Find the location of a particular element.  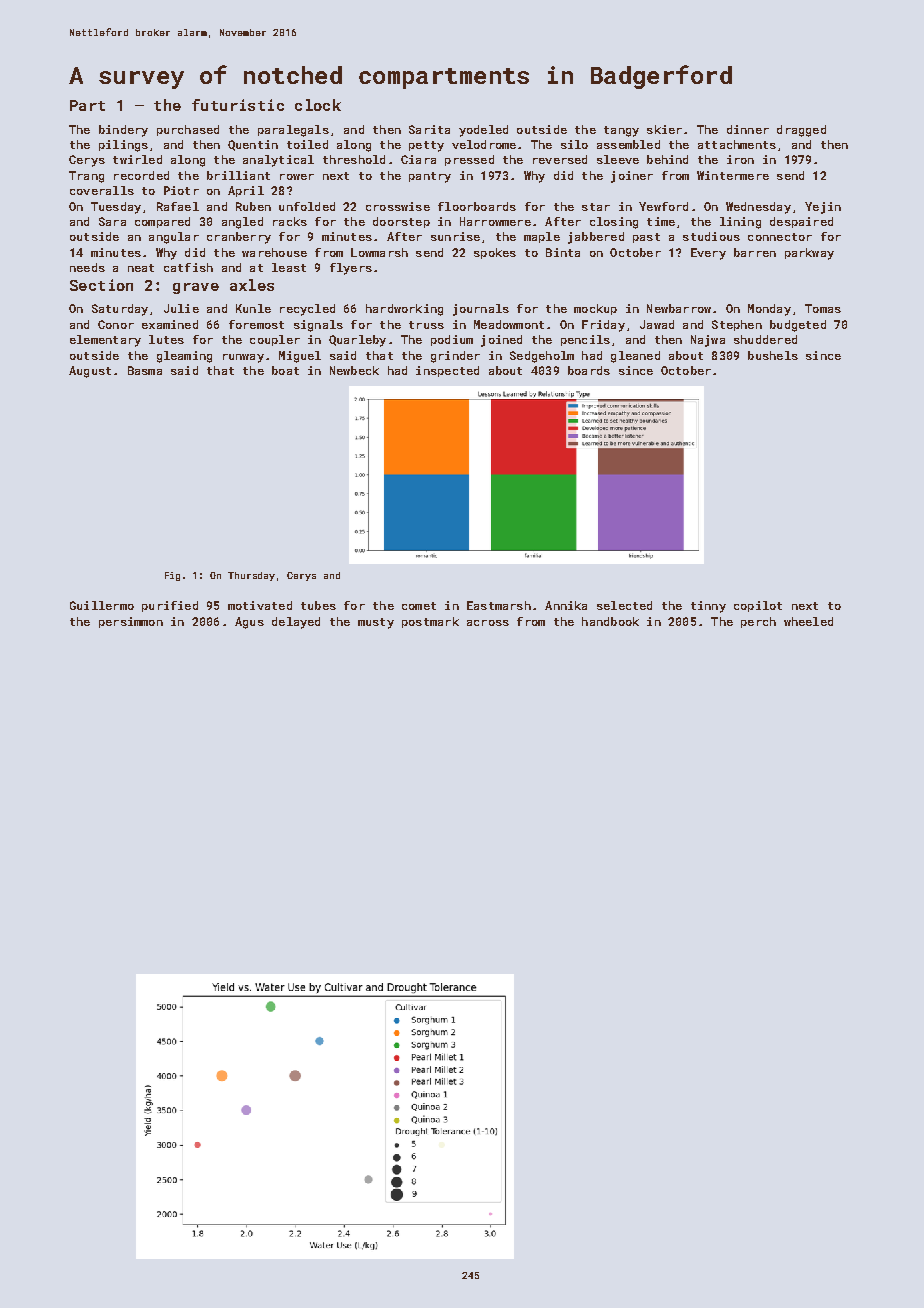

gleaned is located at coordinates (635, 357).
